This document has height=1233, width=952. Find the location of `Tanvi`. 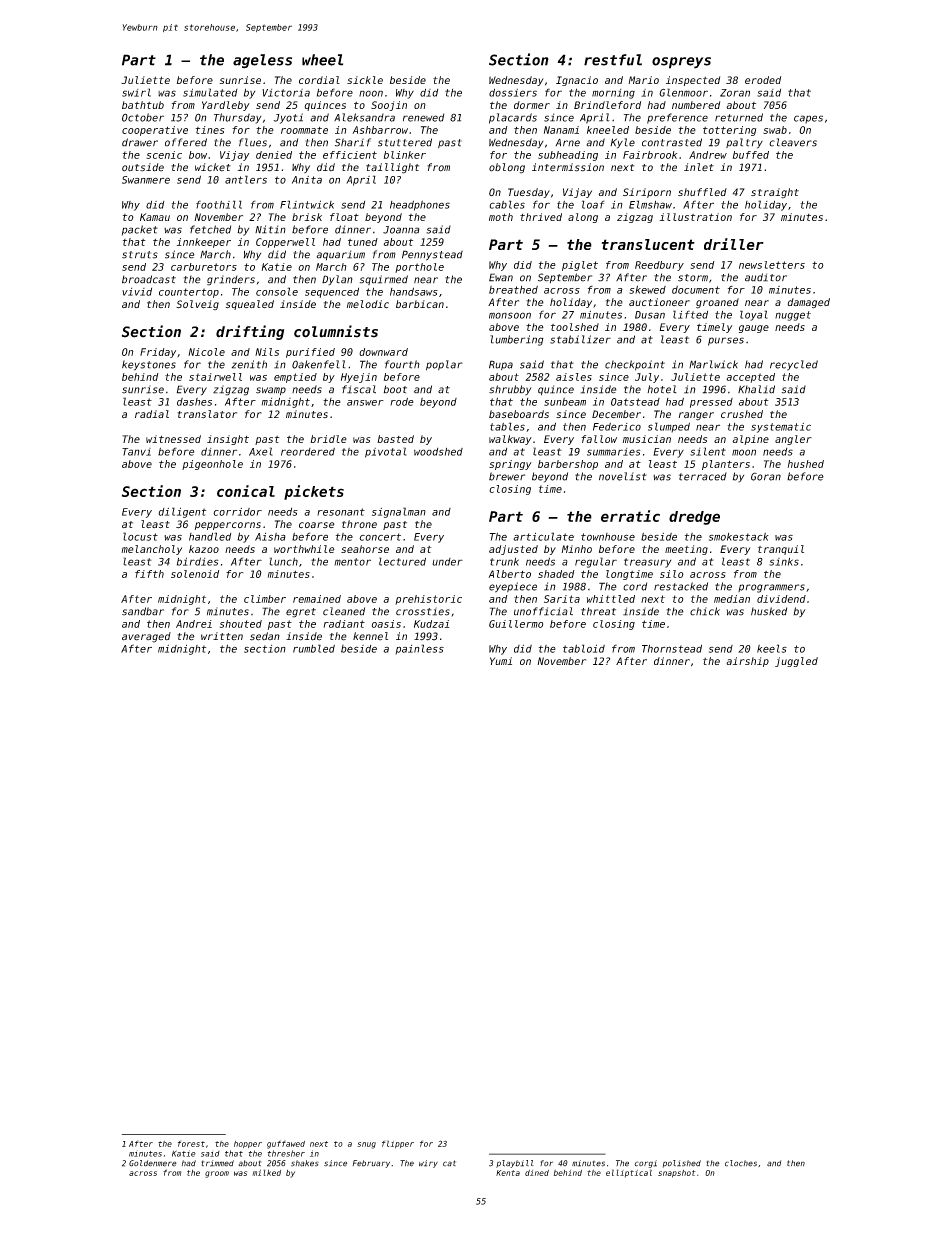

Tanvi is located at coordinates (136, 452).
